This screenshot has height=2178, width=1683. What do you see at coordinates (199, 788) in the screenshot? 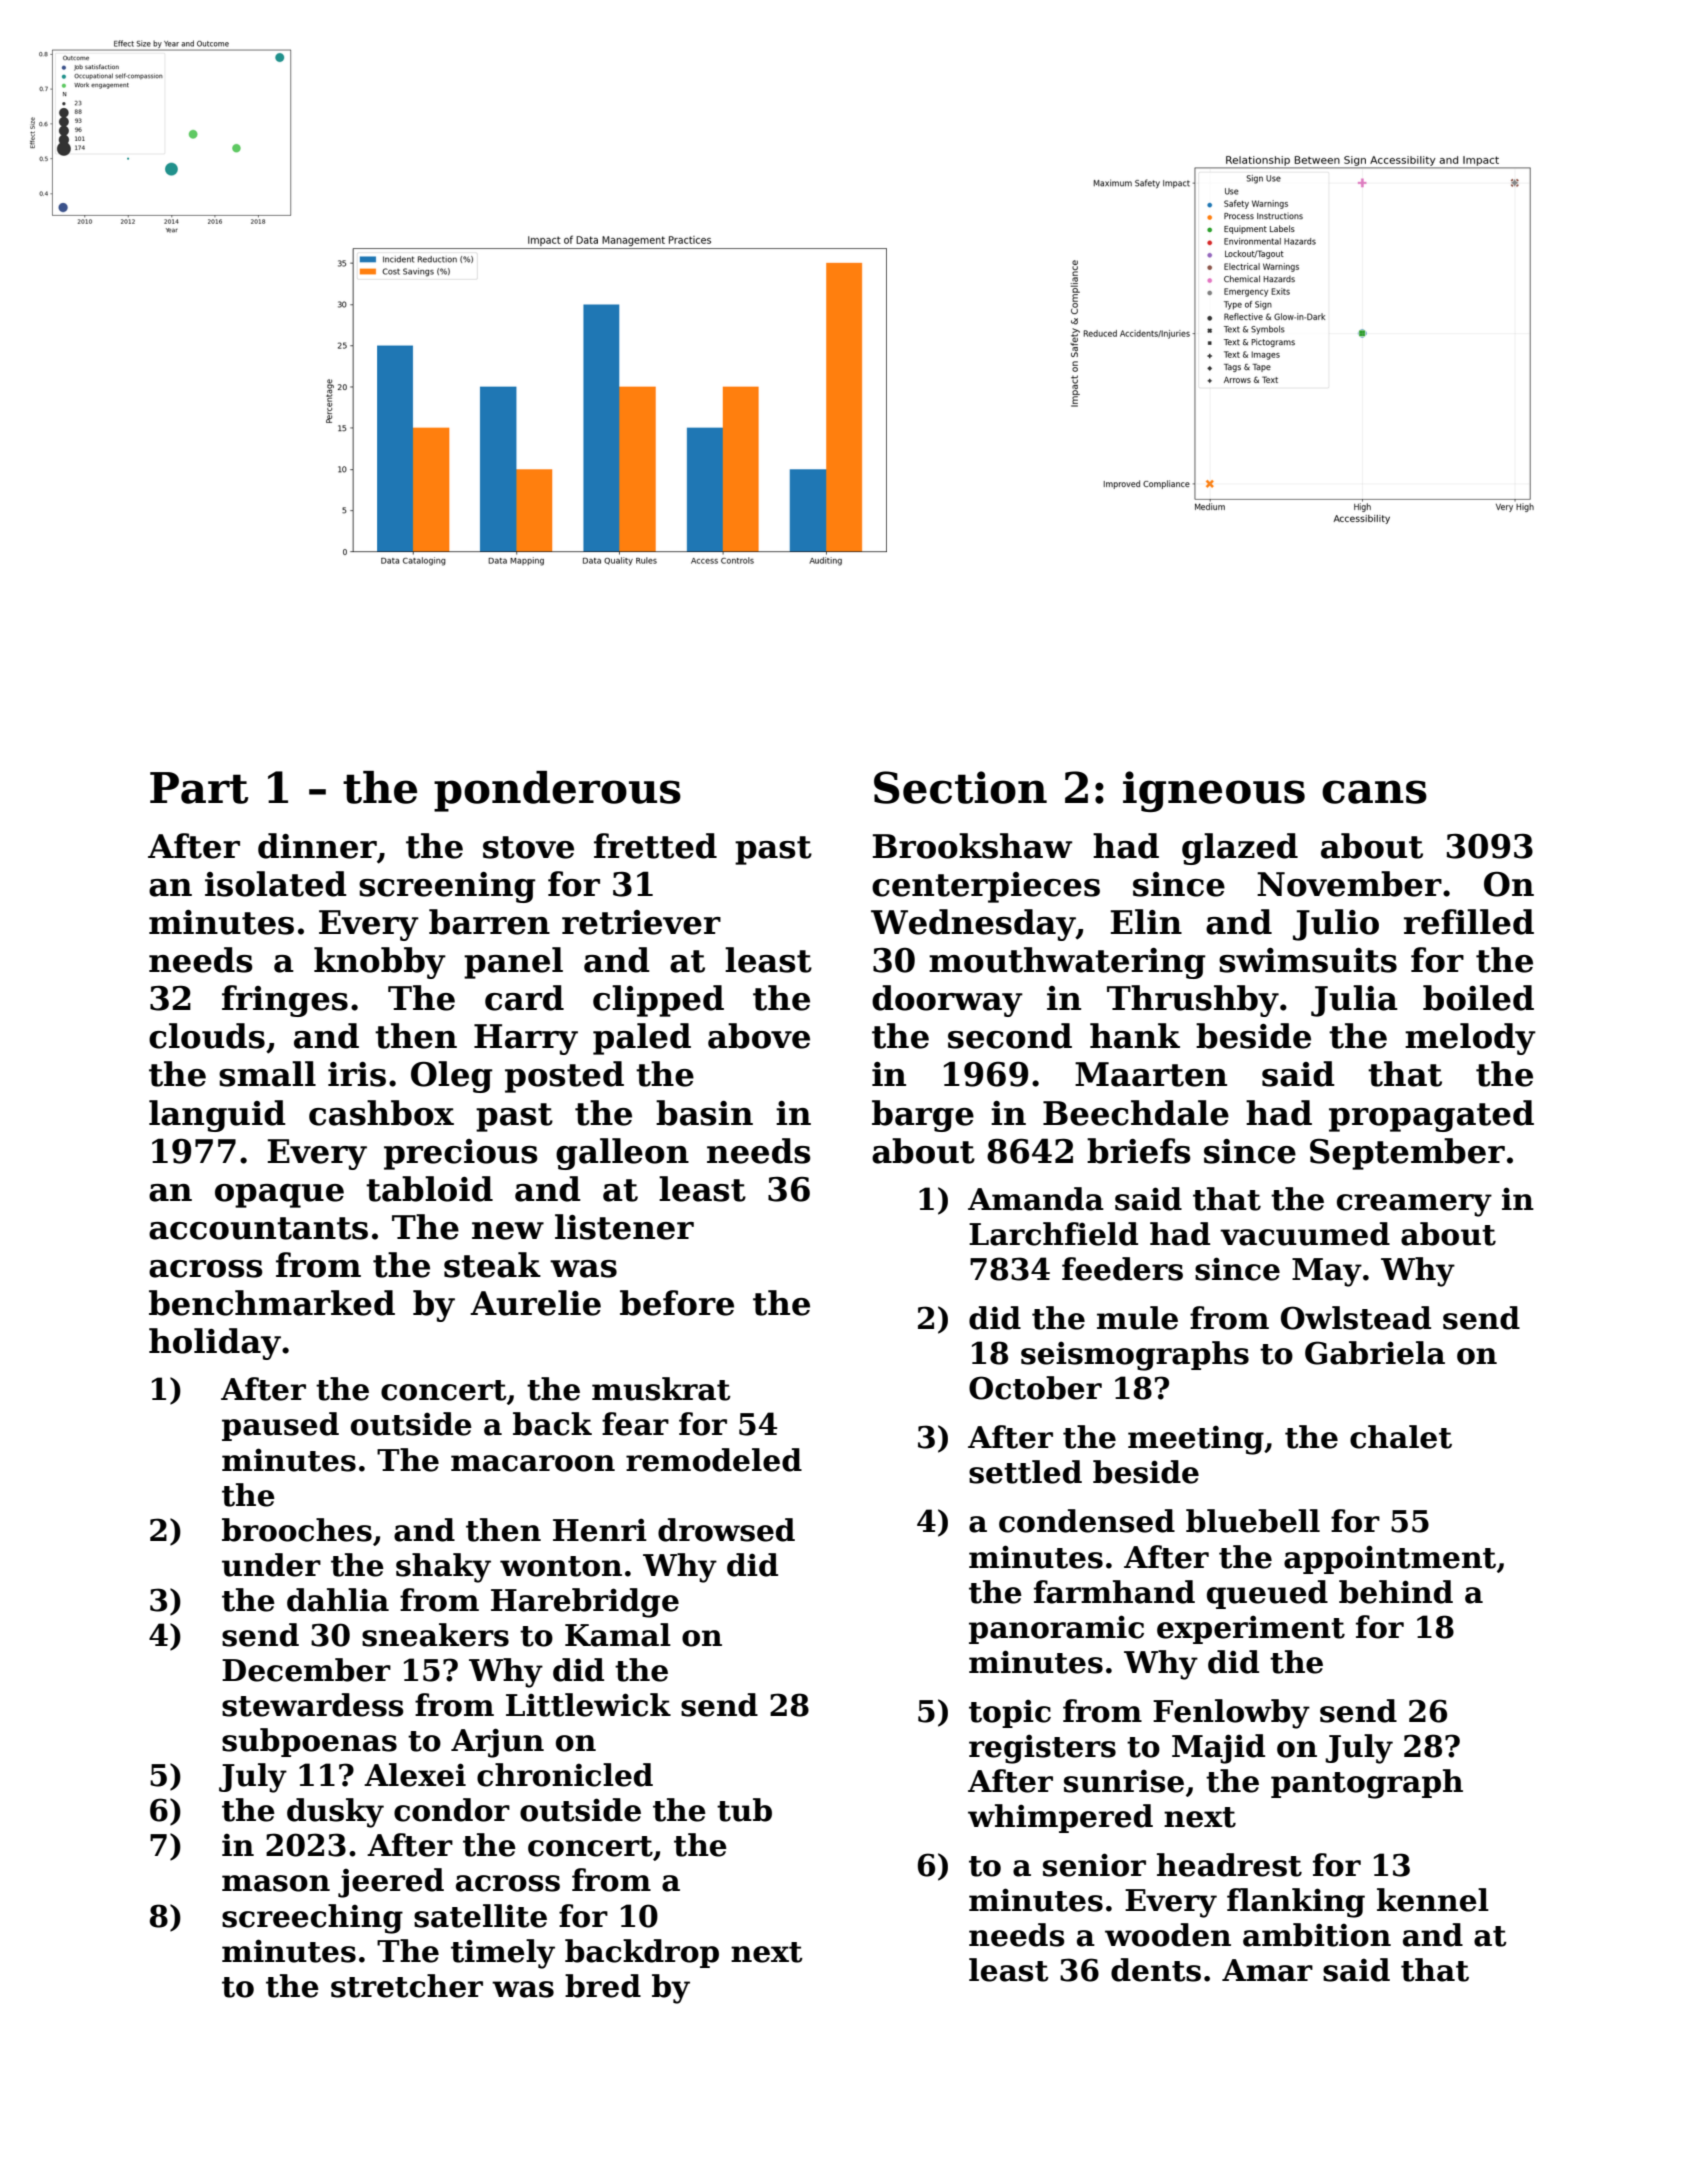
I see `Part` at bounding box center [199, 788].
